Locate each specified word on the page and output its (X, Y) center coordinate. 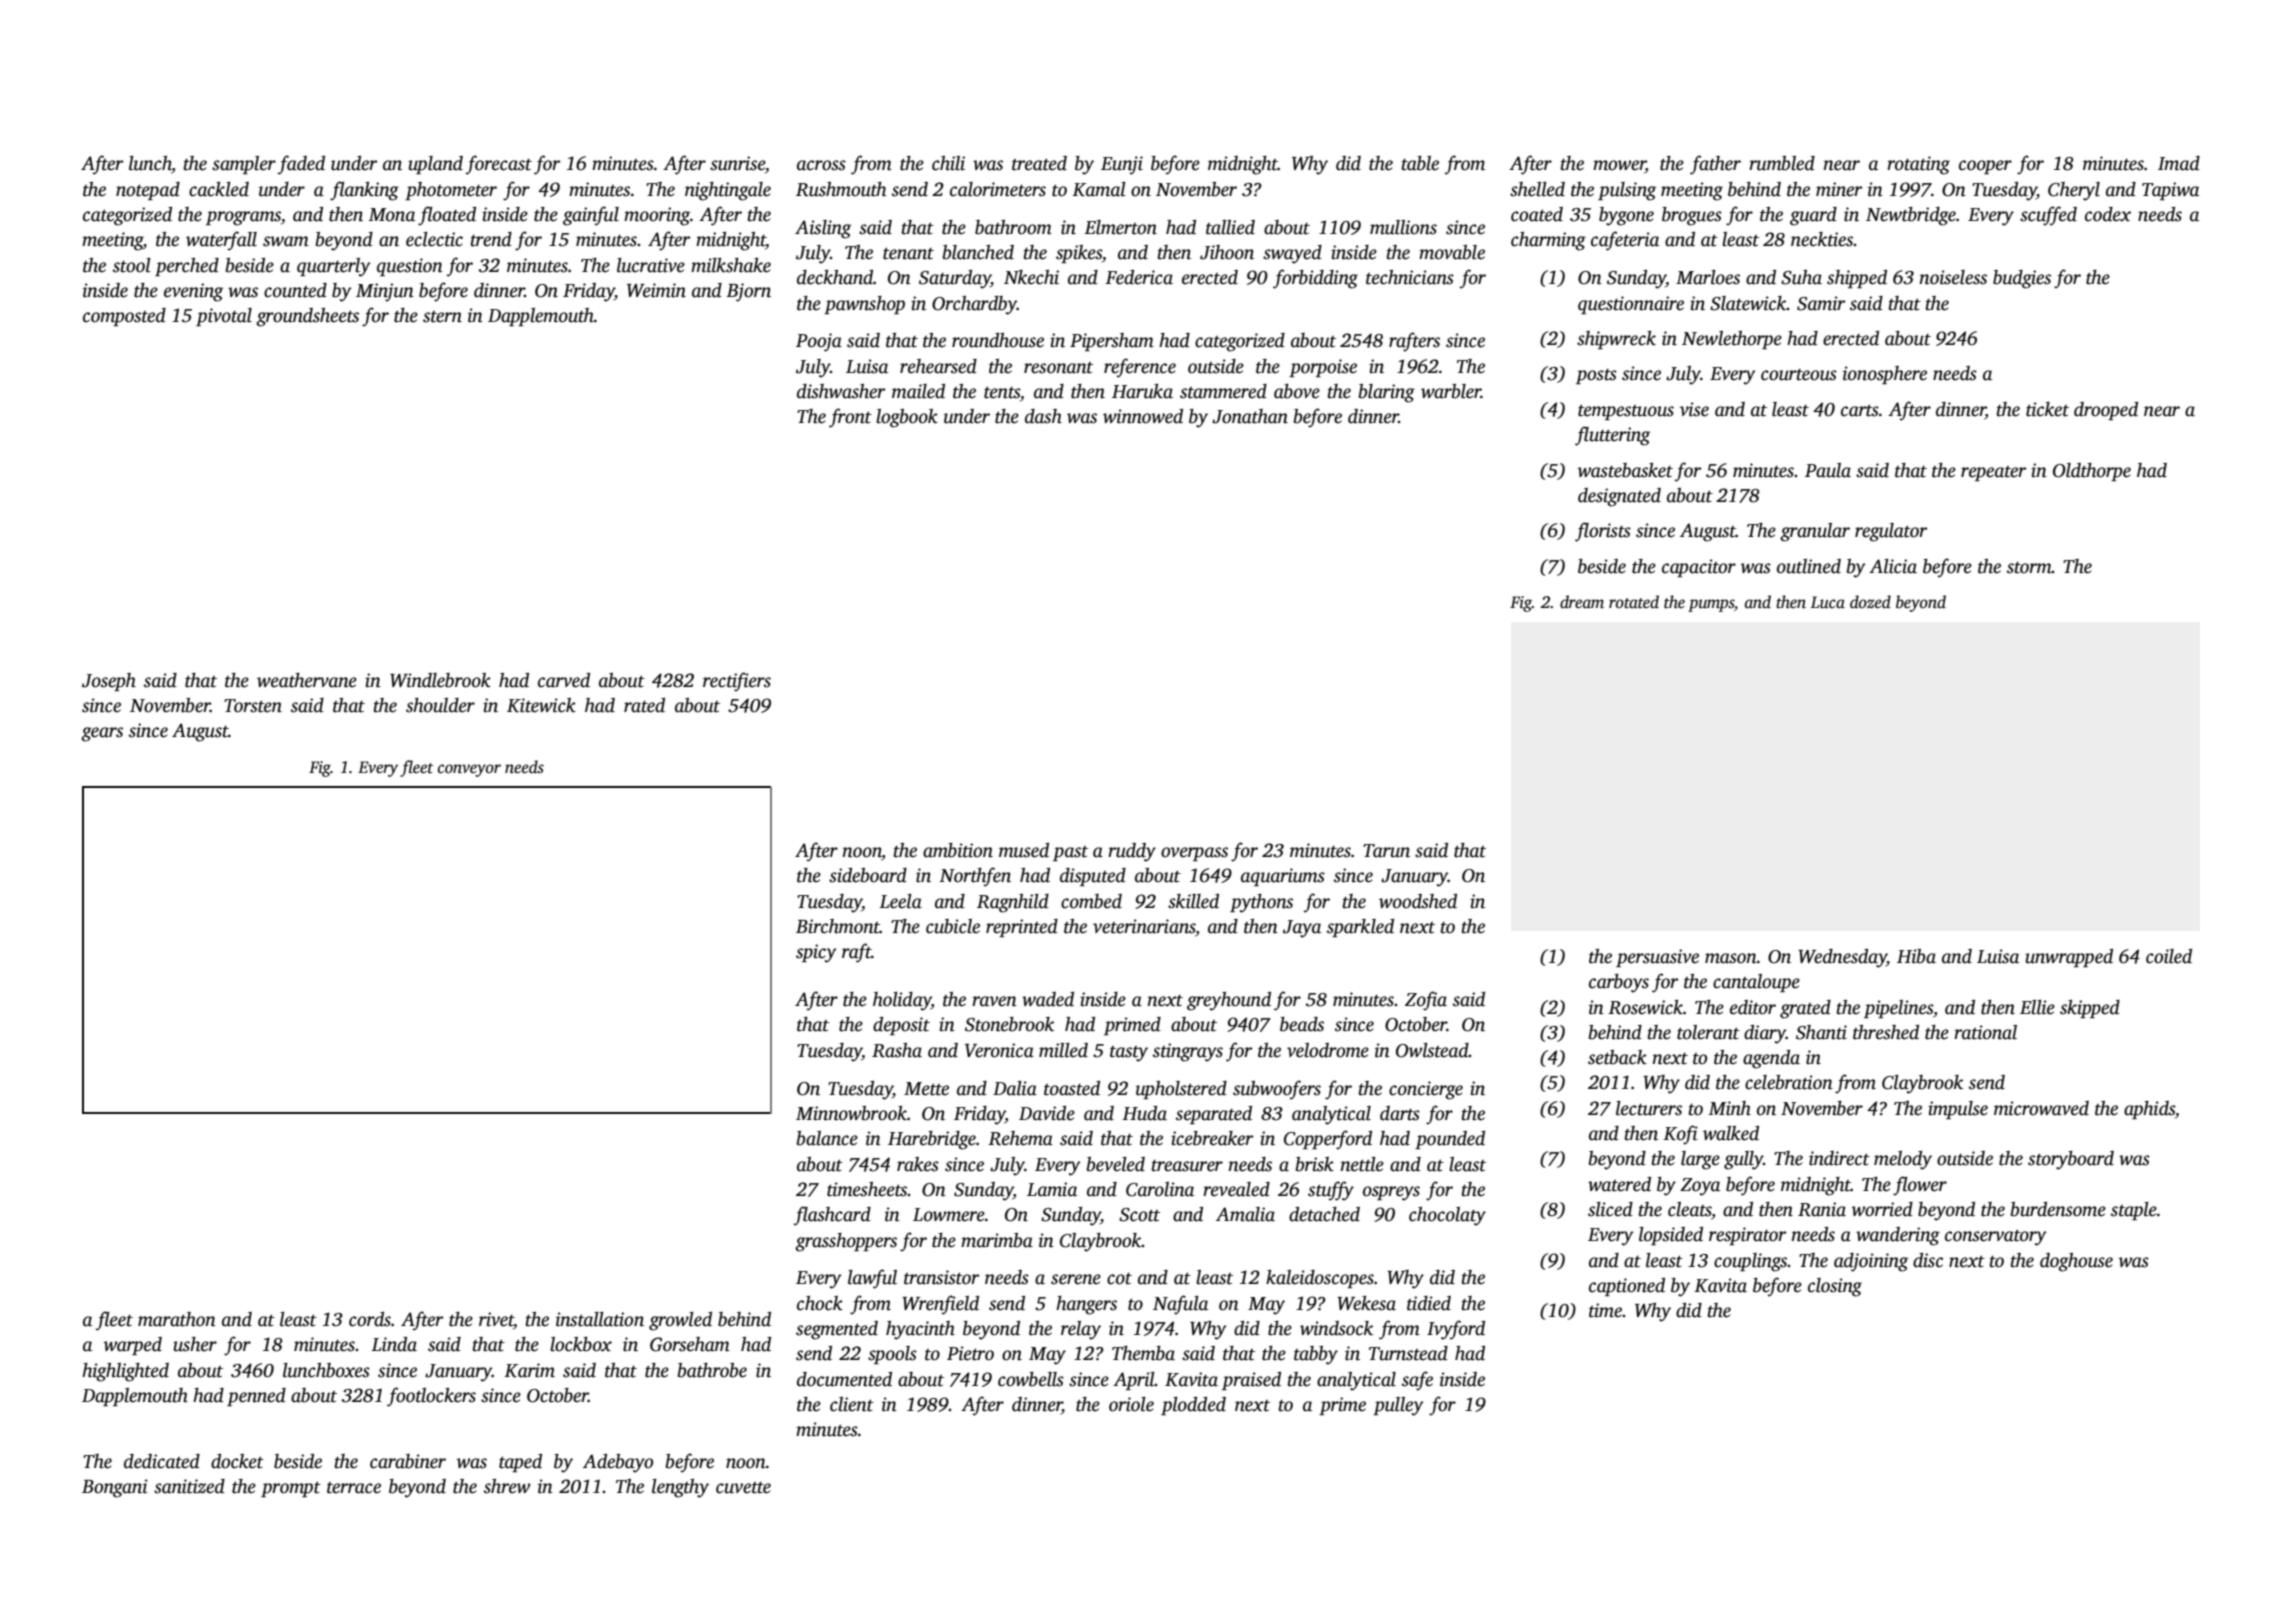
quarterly (334, 267)
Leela (900, 901)
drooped (2106, 411)
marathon (177, 1319)
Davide (1047, 1113)
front (850, 418)
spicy (816, 953)
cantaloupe (1756, 983)
